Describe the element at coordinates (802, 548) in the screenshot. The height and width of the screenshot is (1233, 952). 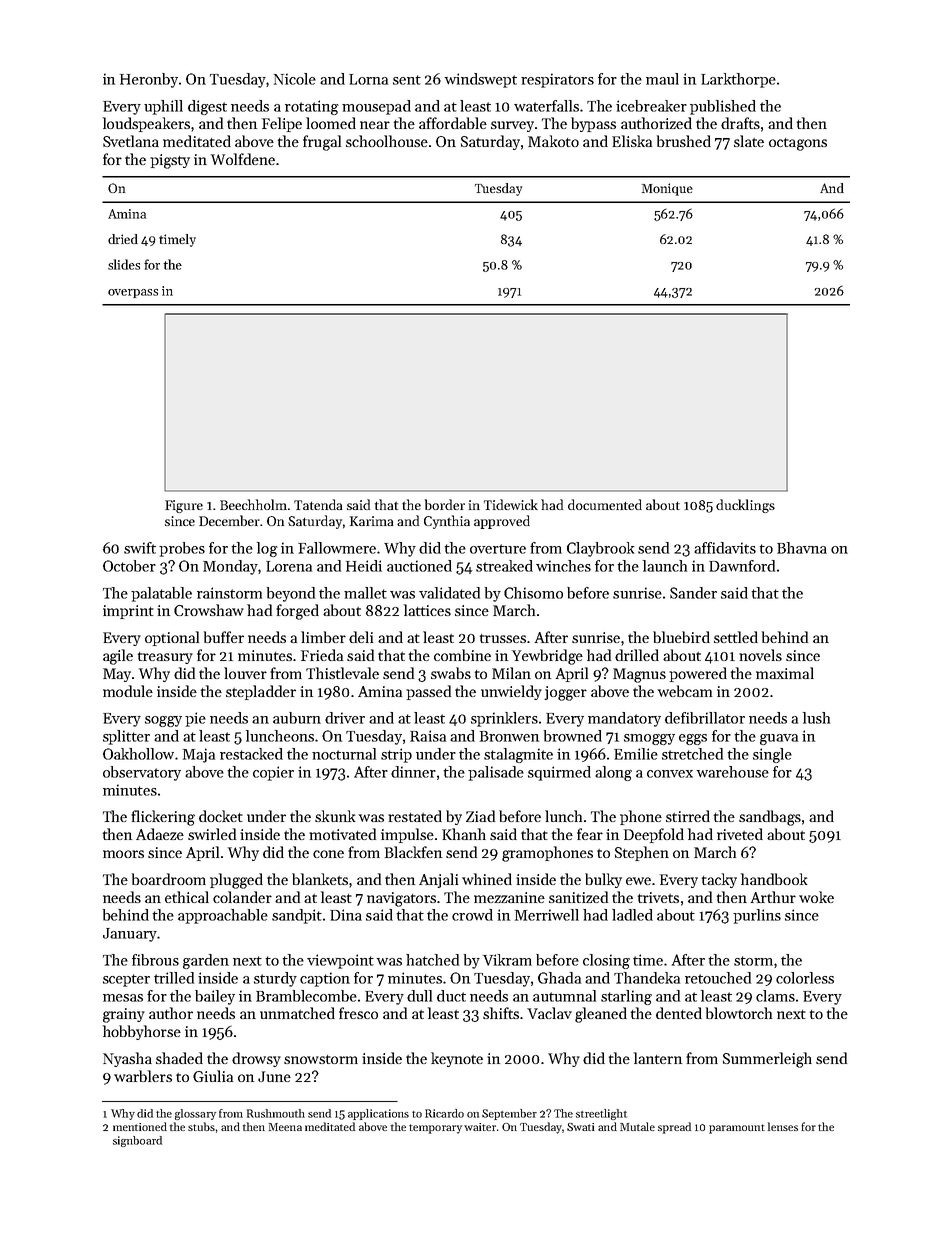
I see `Bhavna` at that location.
